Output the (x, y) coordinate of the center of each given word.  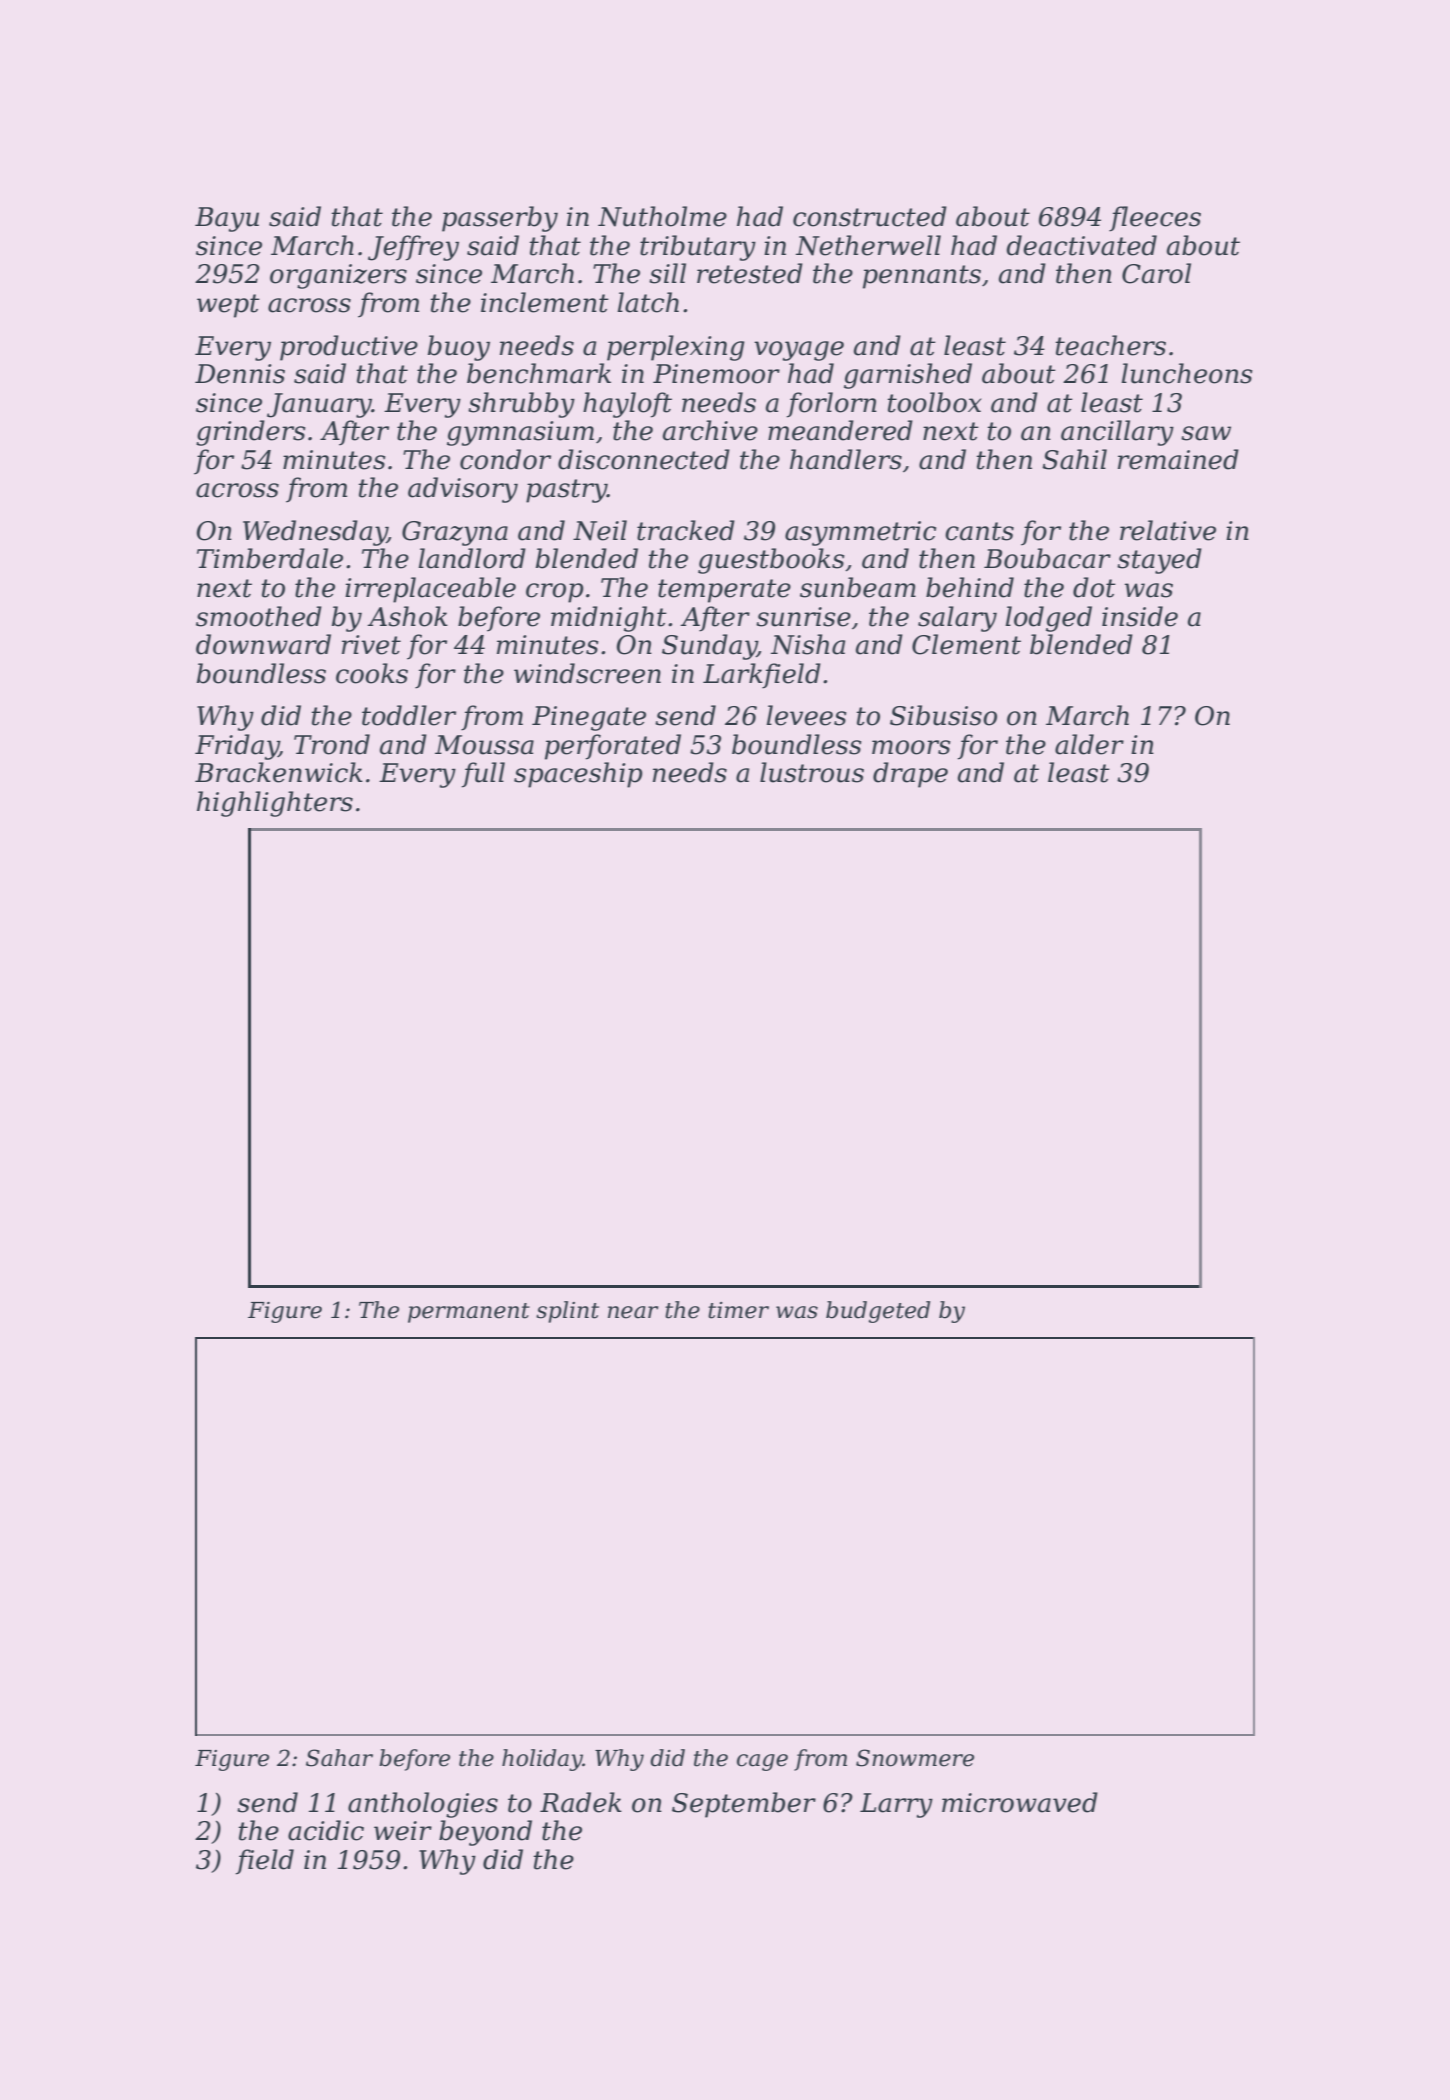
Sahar (339, 1758)
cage (762, 1762)
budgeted (878, 1312)
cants (979, 531)
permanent (469, 1313)
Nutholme (662, 216)
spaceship (578, 775)
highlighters (275, 804)
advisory (463, 490)
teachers (1110, 345)
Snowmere (915, 1758)
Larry (896, 1805)
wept (228, 306)
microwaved (1020, 1802)
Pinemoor (716, 374)
